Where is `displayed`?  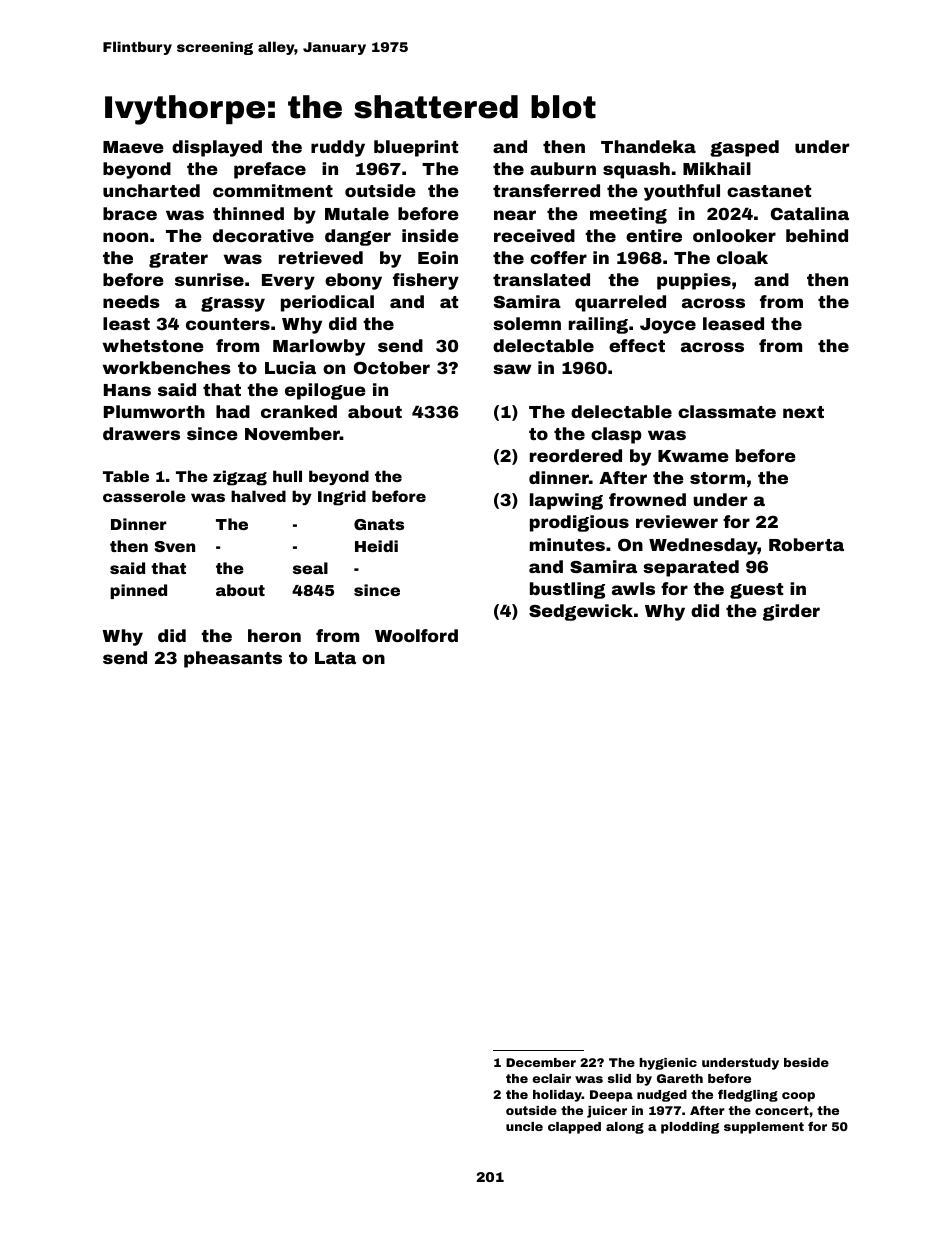 displayed is located at coordinates (217, 148).
